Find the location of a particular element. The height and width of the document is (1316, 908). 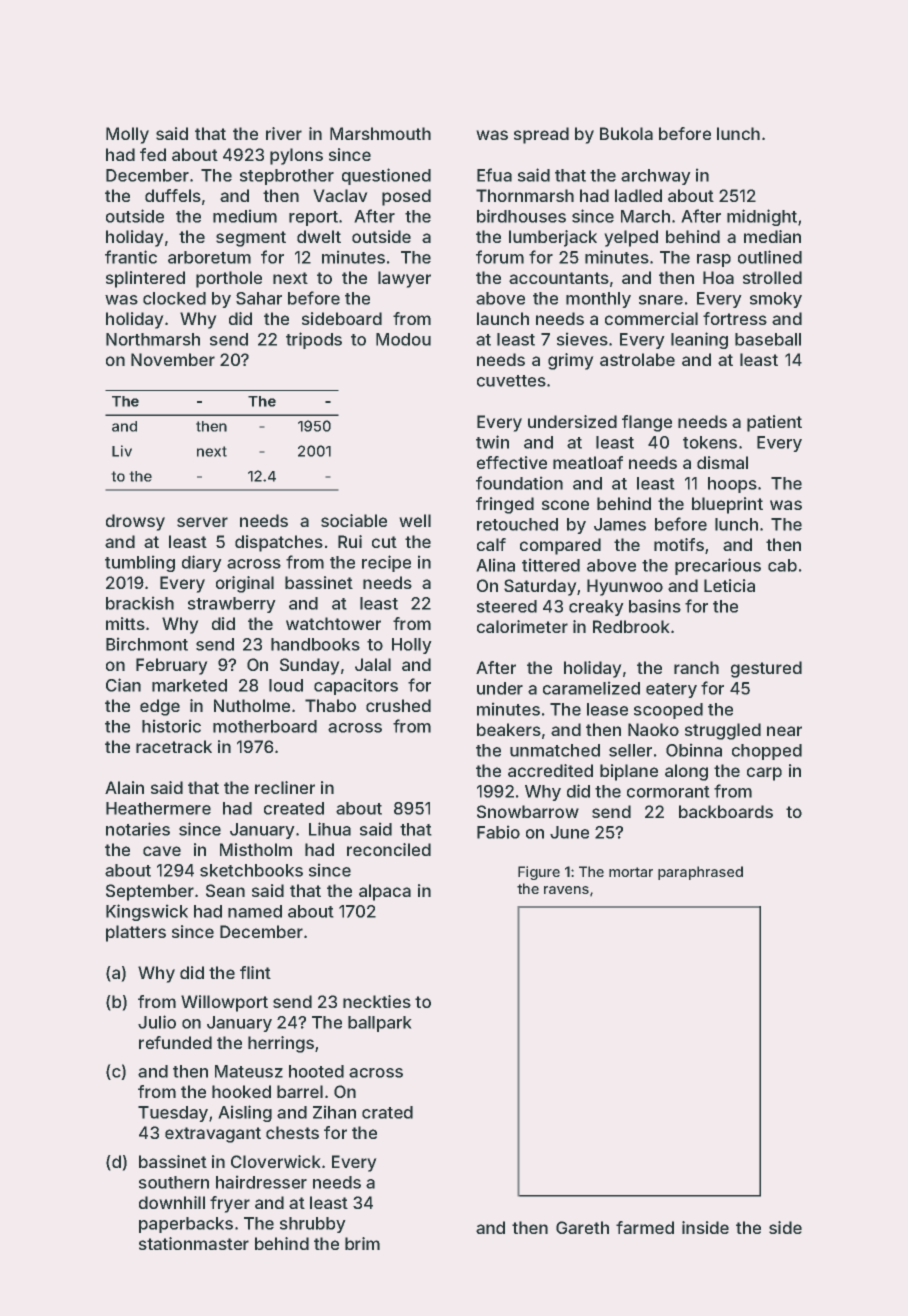

Snowbarrow is located at coordinates (528, 811).
